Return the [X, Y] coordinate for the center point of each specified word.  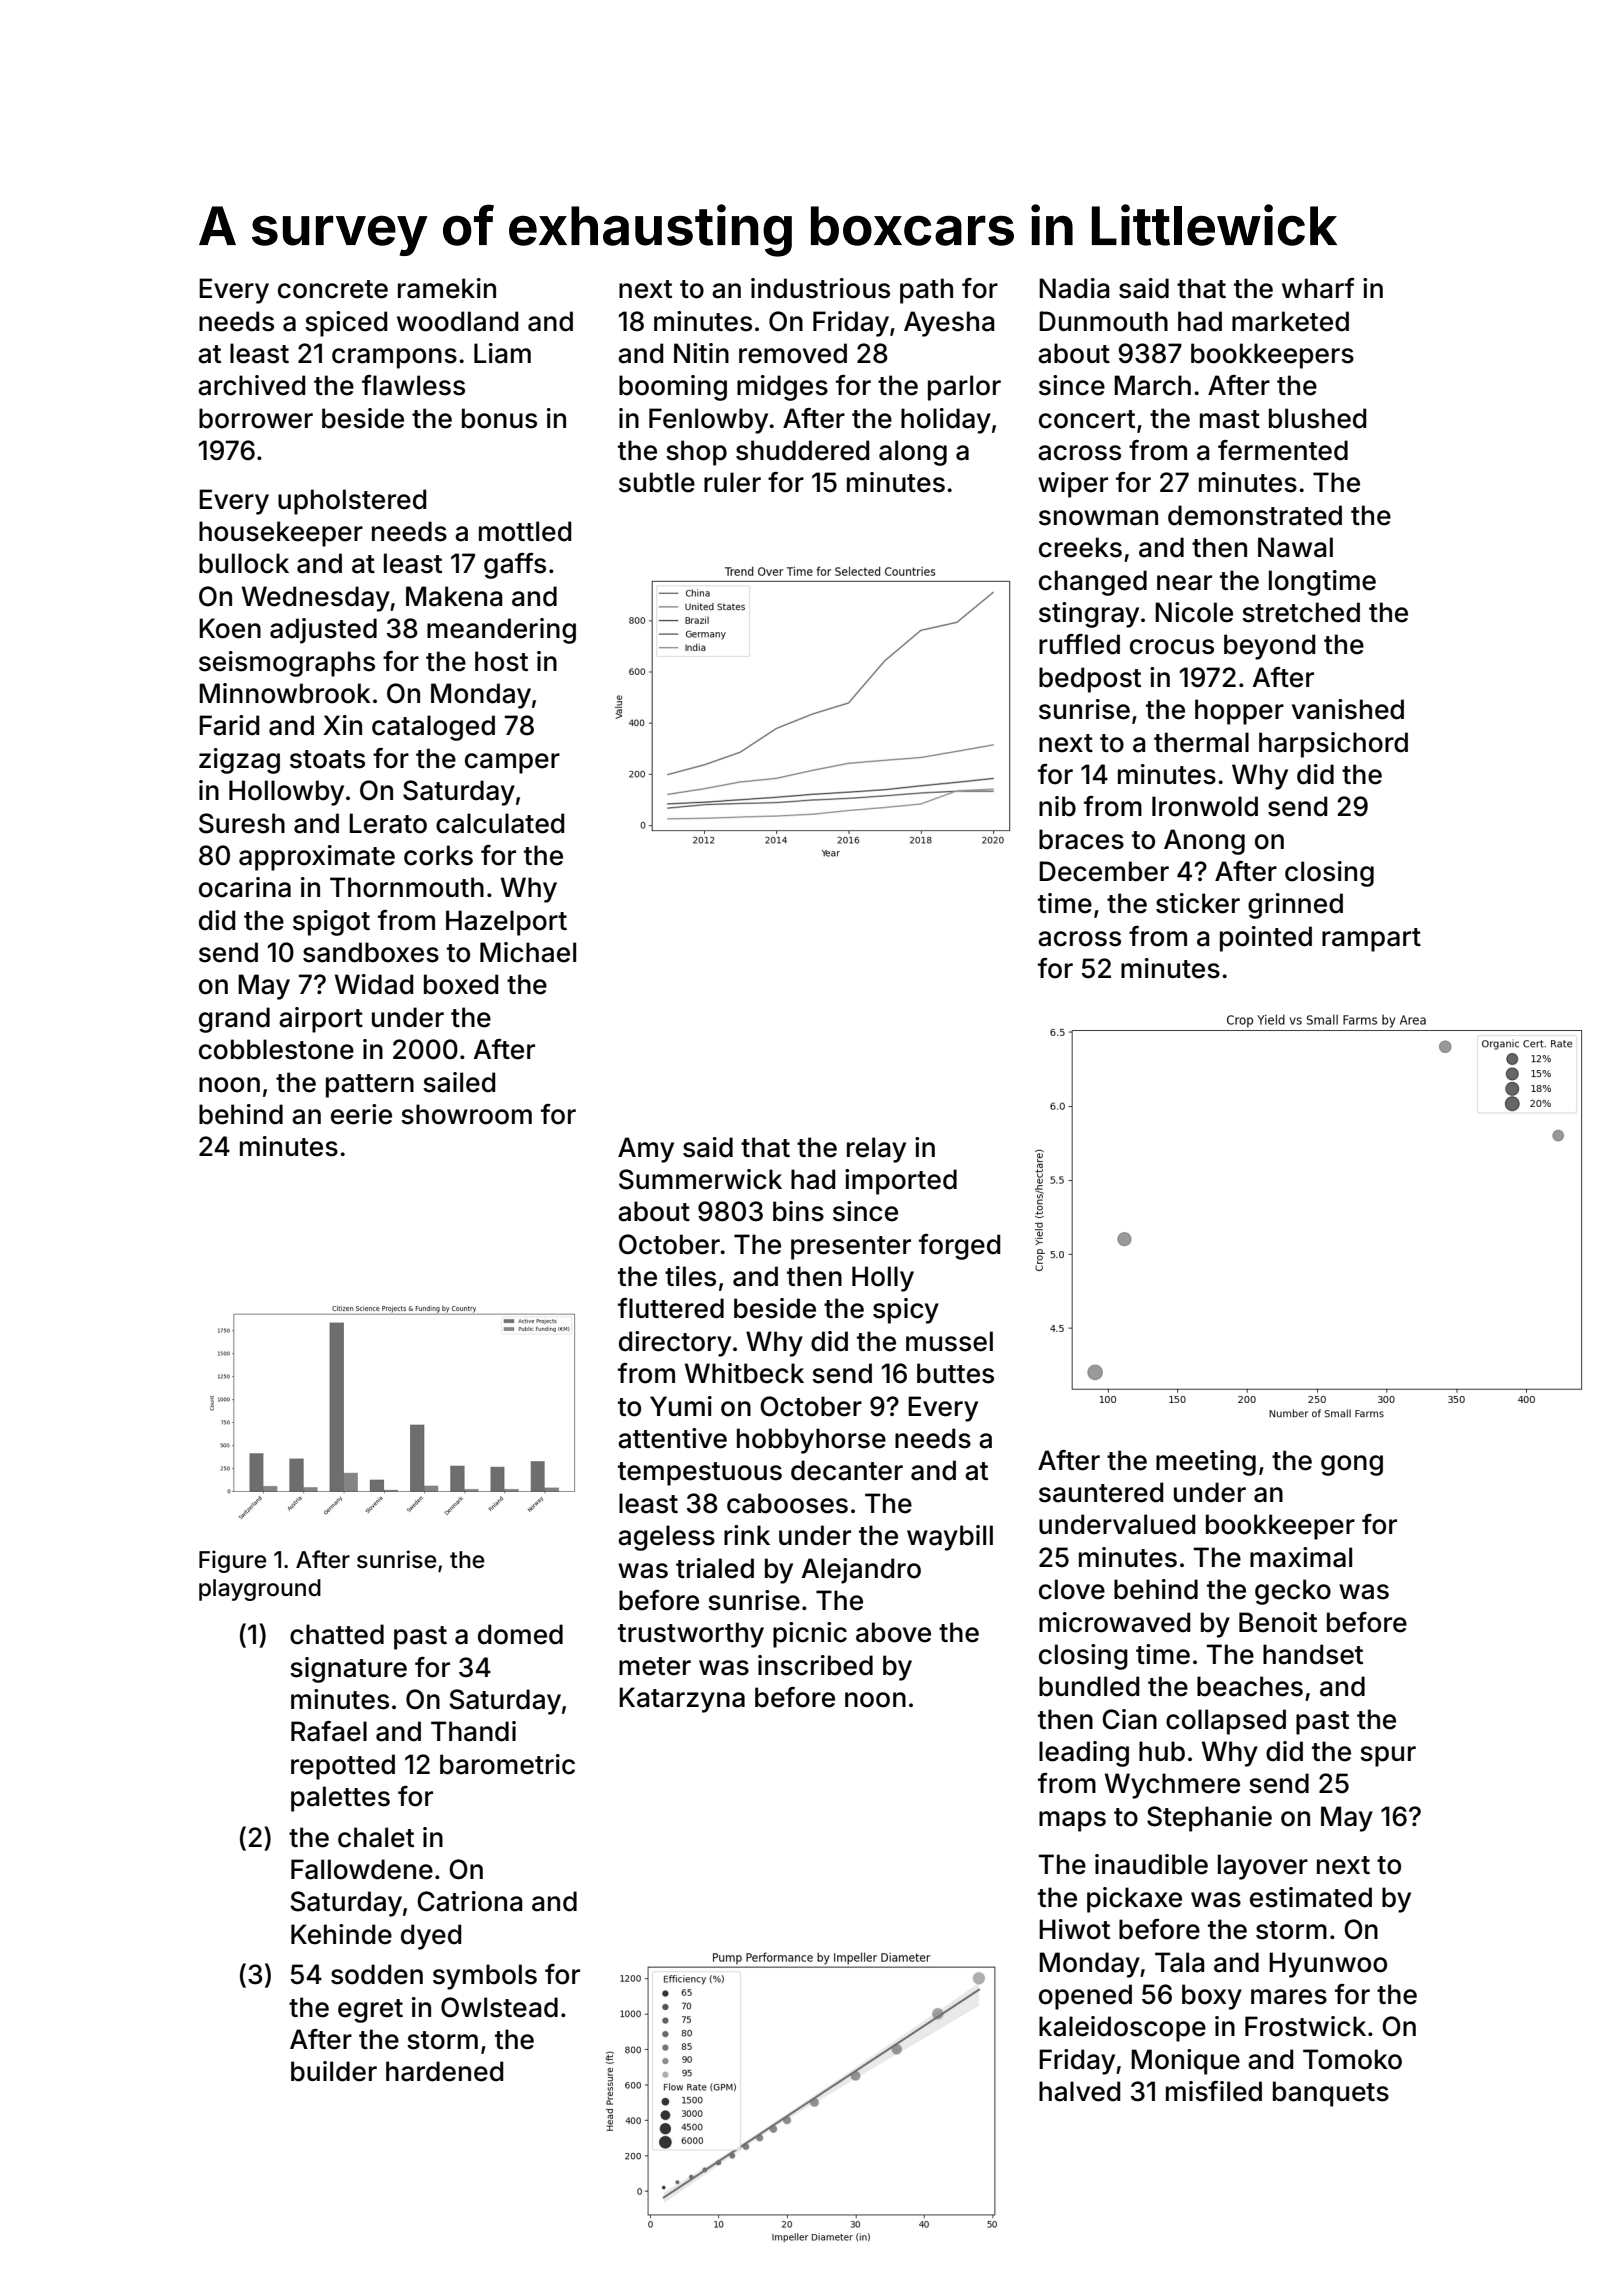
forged [959, 1247]
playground [260, 1590]
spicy [906, 1311]
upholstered [352, 502]
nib [1057, 806]
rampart [1371, 940]
